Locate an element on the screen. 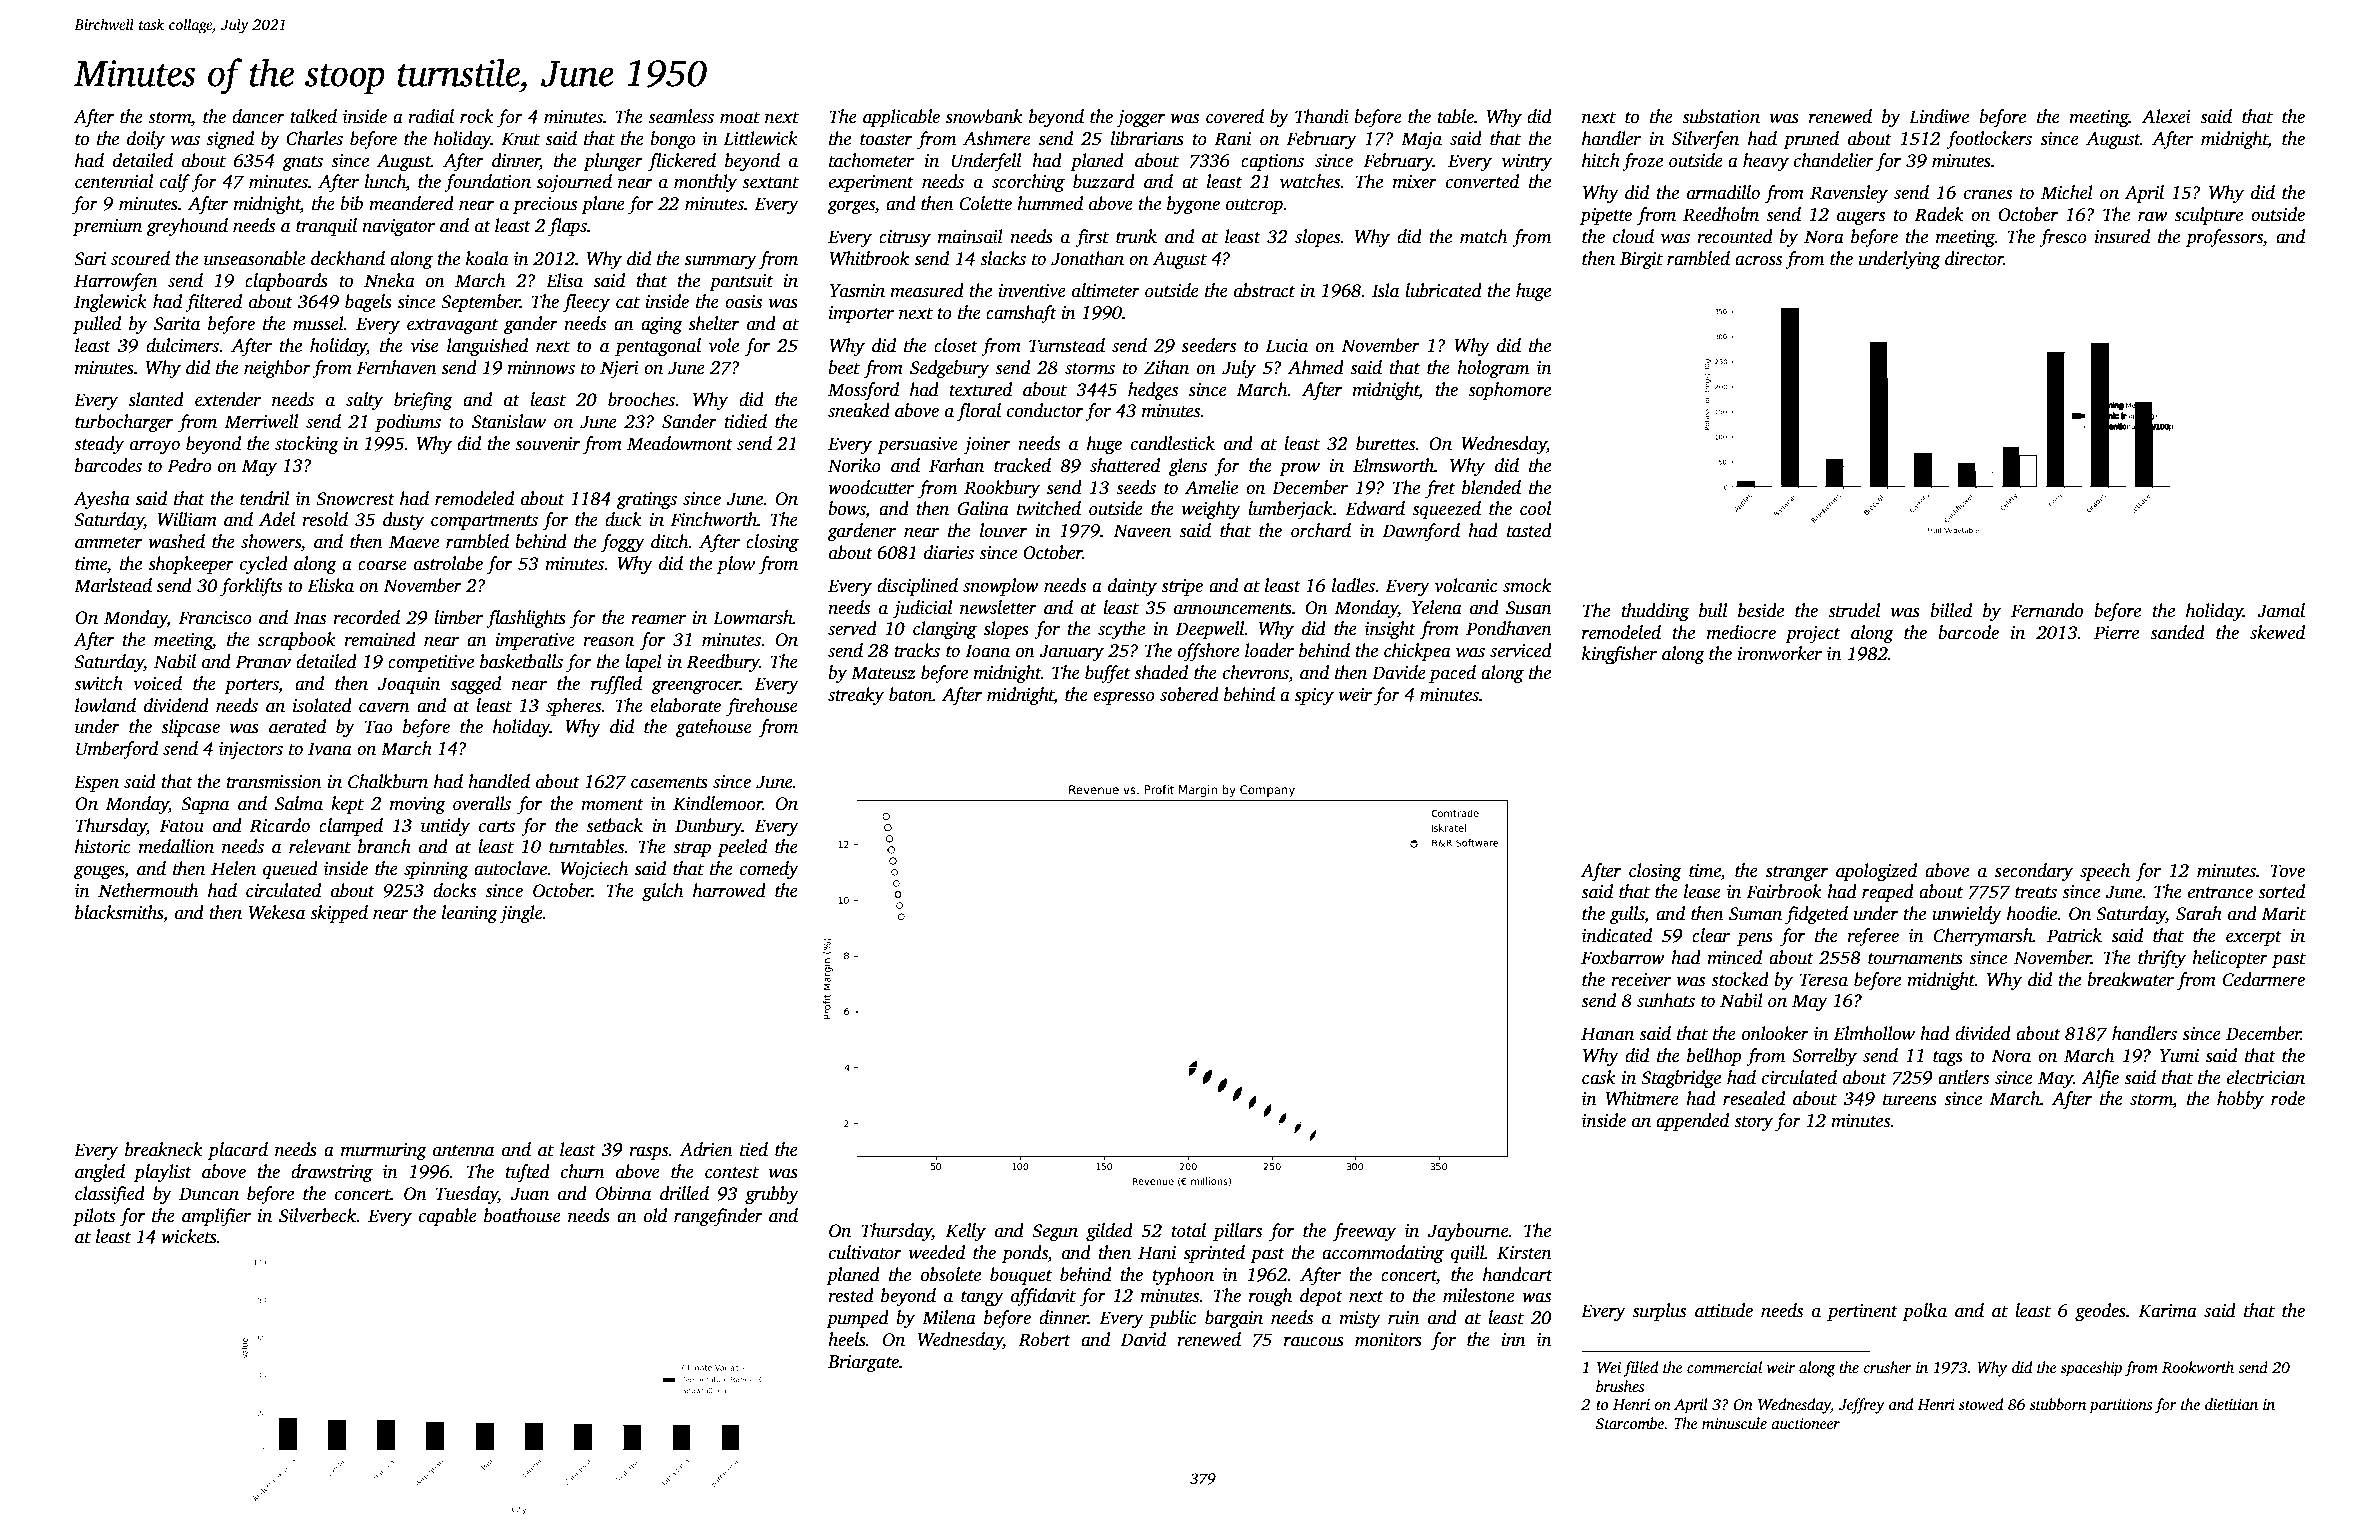 Image resolution: width=2380 pixels, height=1540 pixels. jingle is located at coordinates (521, 914).
